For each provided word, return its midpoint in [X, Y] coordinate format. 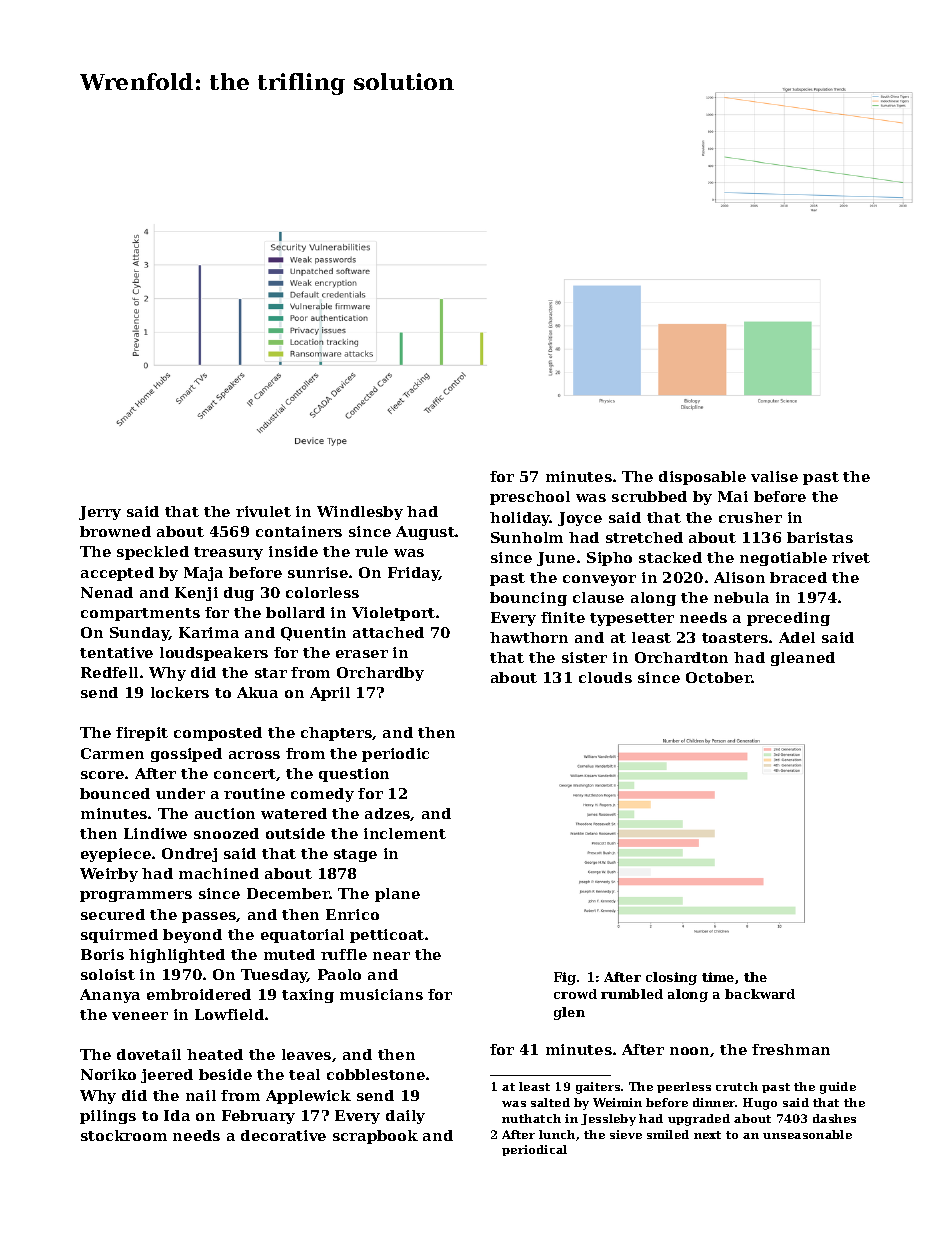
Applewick [308, 1097]
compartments [140, 614]
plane [397, 895]
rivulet [263, 511]
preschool [530, 498]
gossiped [186, 755]
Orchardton [681, 657]
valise [774, 476]
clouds [605, 677]
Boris [102, 954]
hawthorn [529, 637]
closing [671, 978]
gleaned [803, 659]
